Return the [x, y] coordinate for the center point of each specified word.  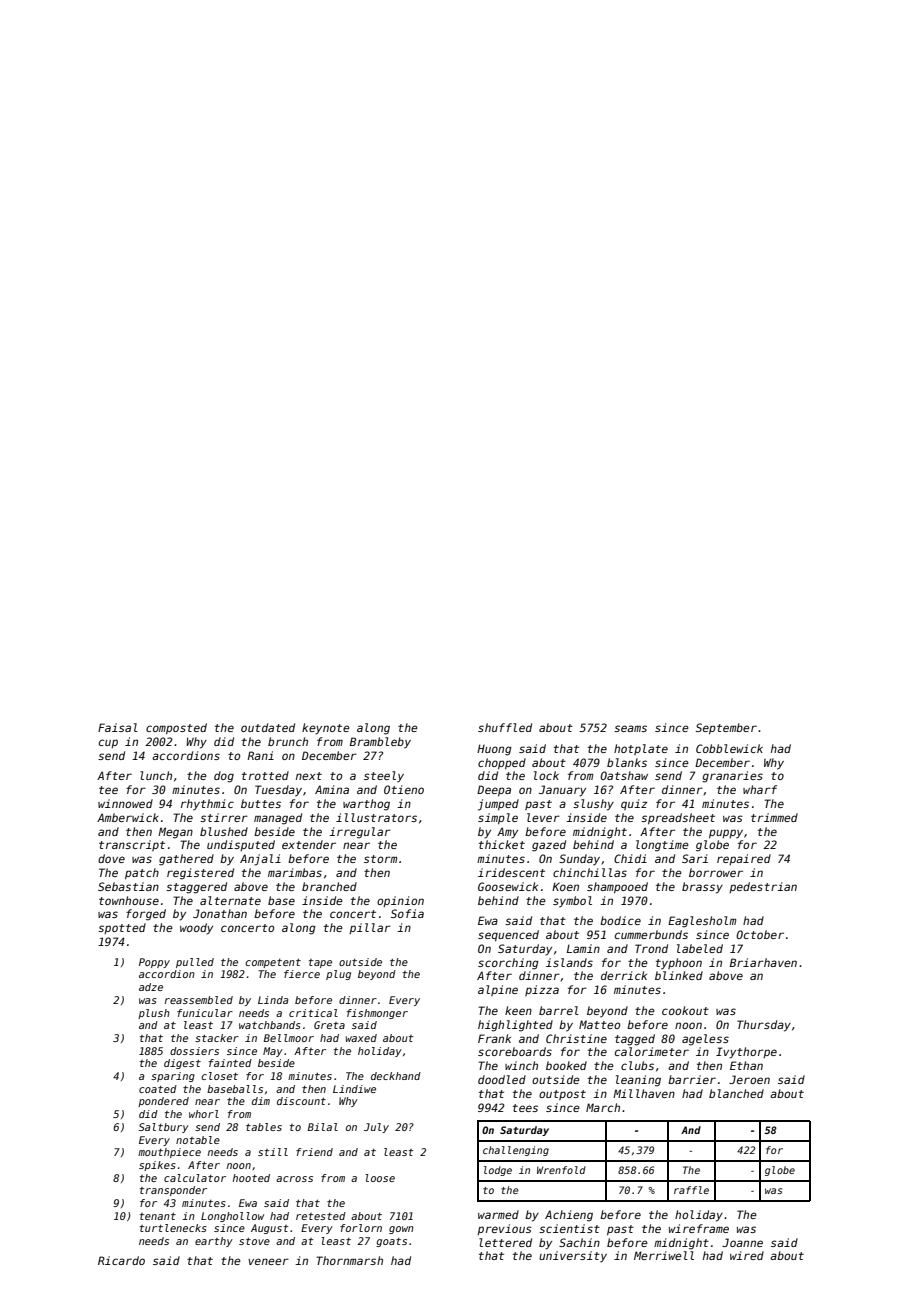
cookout [685, 1010]
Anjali [260, 860]
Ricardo [121, 1260]
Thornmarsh [349, 1260]
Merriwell [664, 1255]
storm [380, 859]
